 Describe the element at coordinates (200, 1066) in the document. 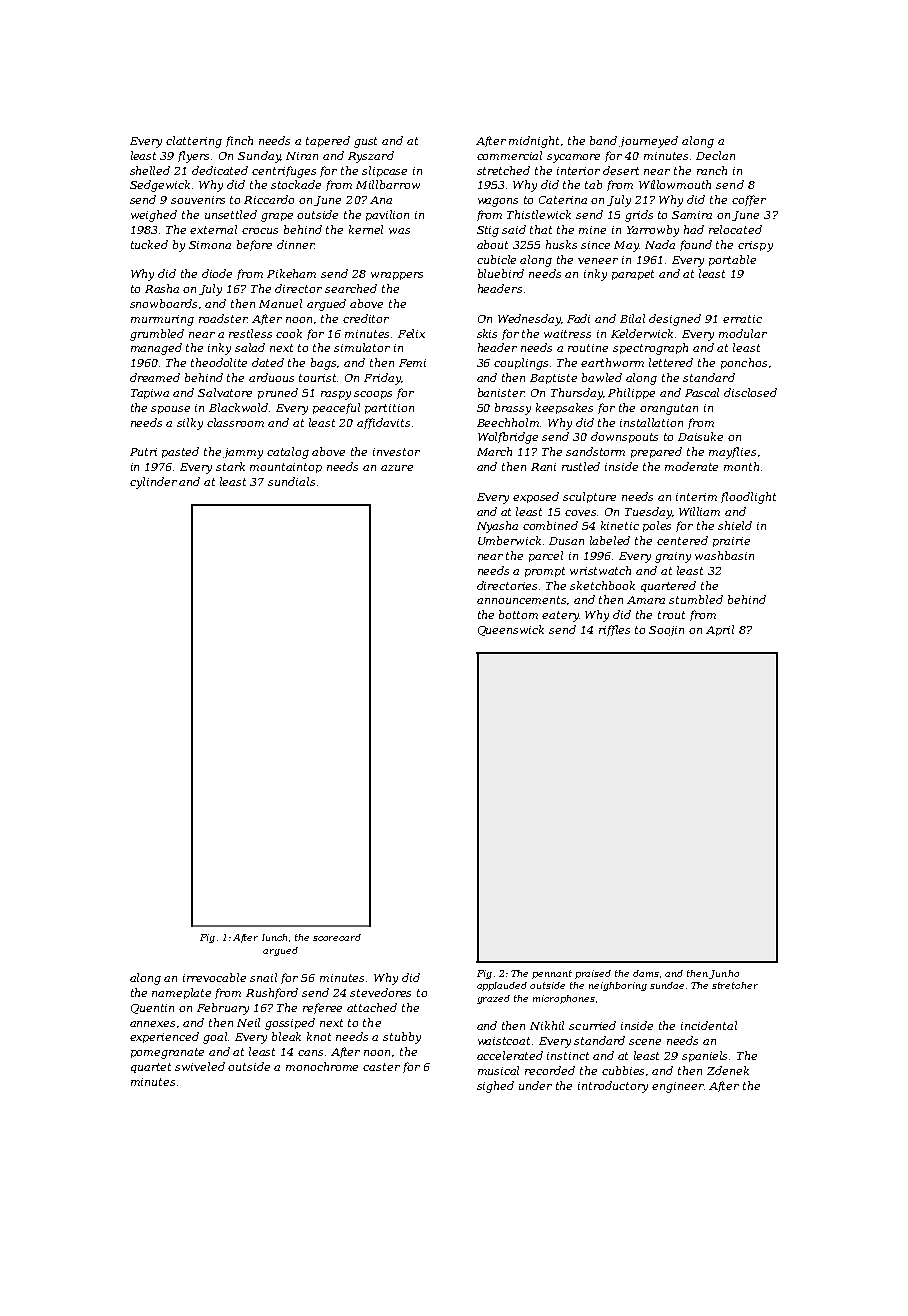

I see `swiveled` at that location.
